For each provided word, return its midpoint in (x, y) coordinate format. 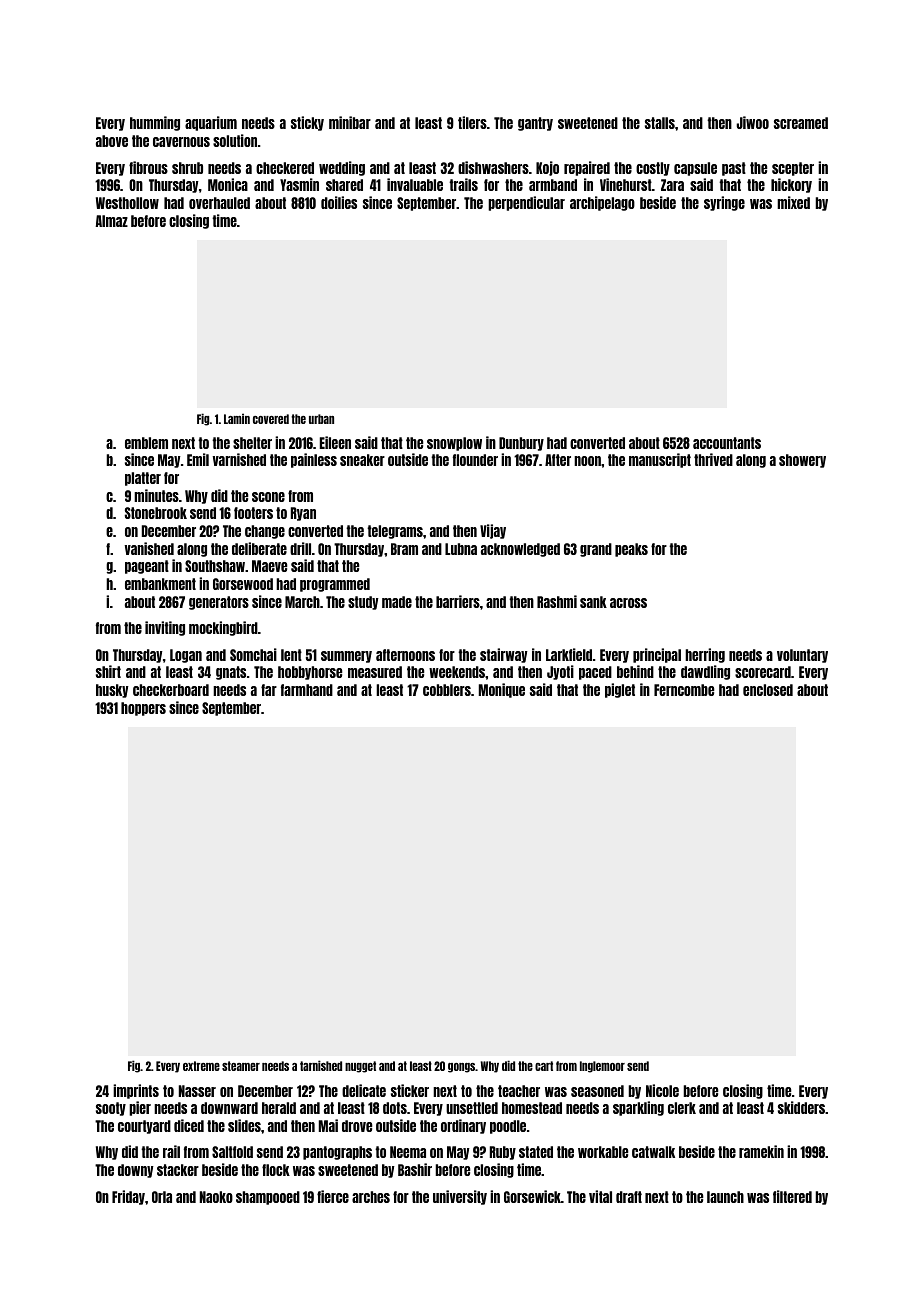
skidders (801, 1107)
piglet (620, 690)
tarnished (321, 1065)
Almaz (111, 221)
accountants (727, 443)
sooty (111, 1109)
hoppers (143, 709)
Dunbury (521, 444)
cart (544, 1066)
